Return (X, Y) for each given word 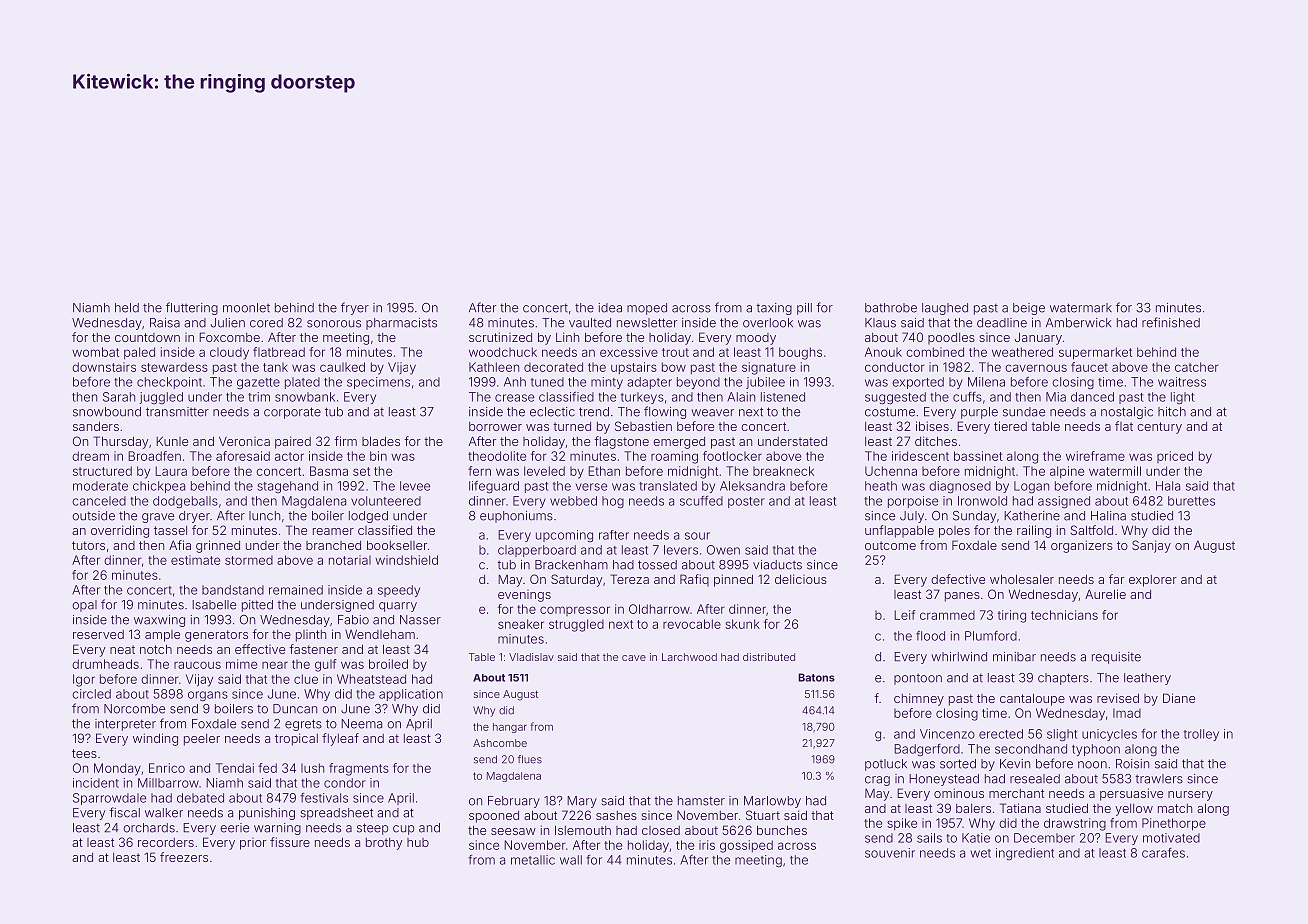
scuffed (701, 501)
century (1159, 428)
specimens (378, 383)
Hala (1168, 486)
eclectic (552, 412)
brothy (384, 844)
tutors (88, 545)
